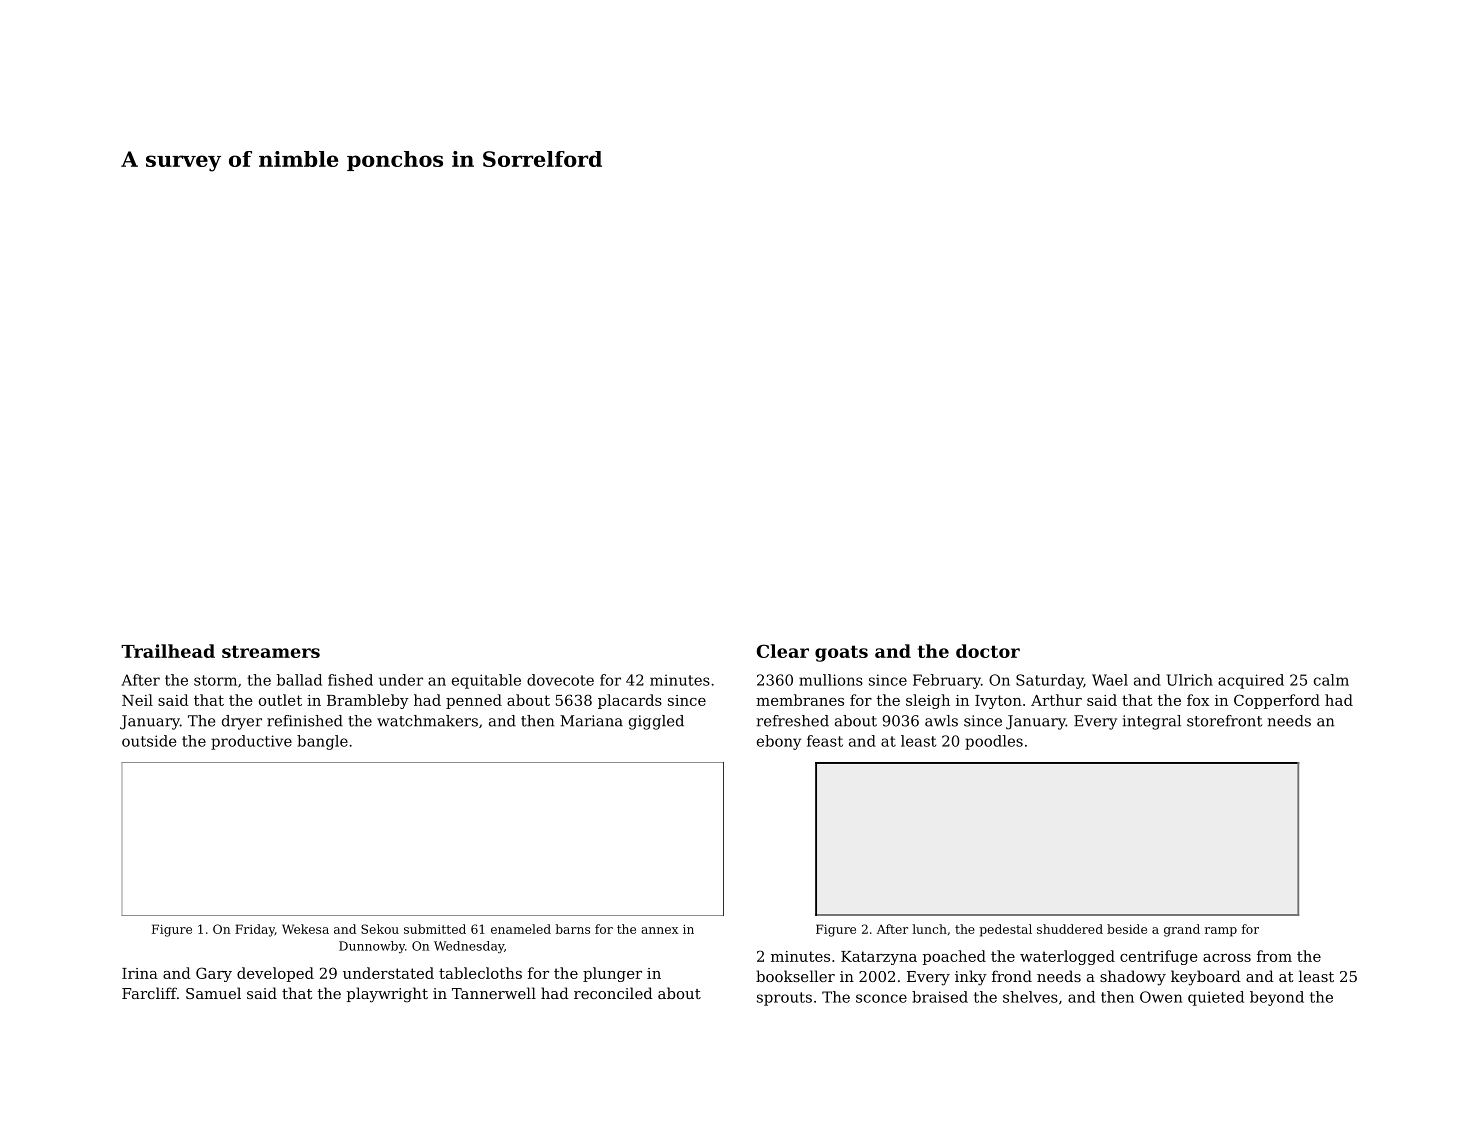 The width and height of the page is (1480, 1144). I want to click on Trailhead, so click(168, 651).
